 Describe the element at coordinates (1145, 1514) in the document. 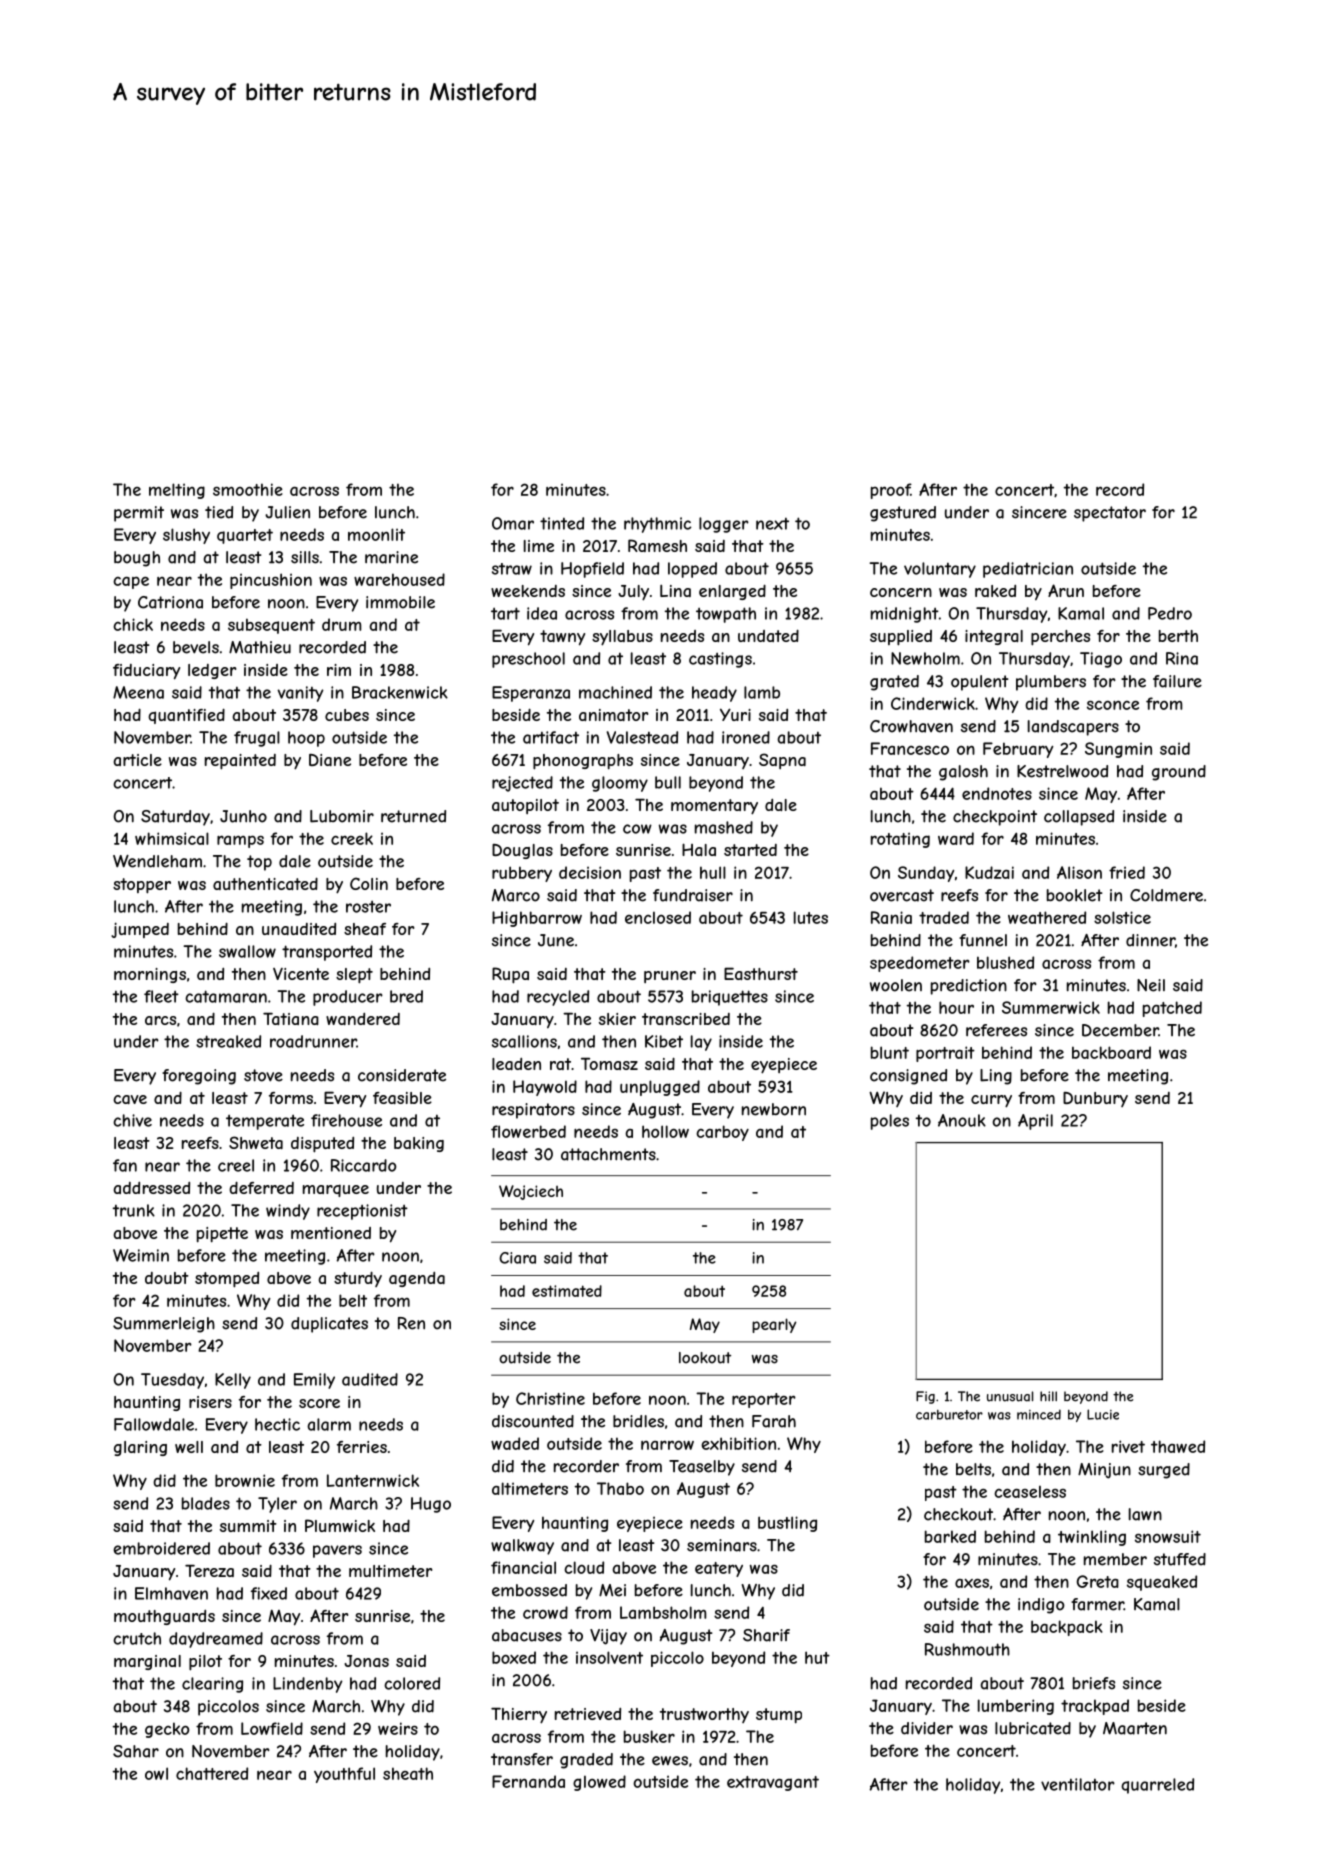

I see `lawn` at that location.
